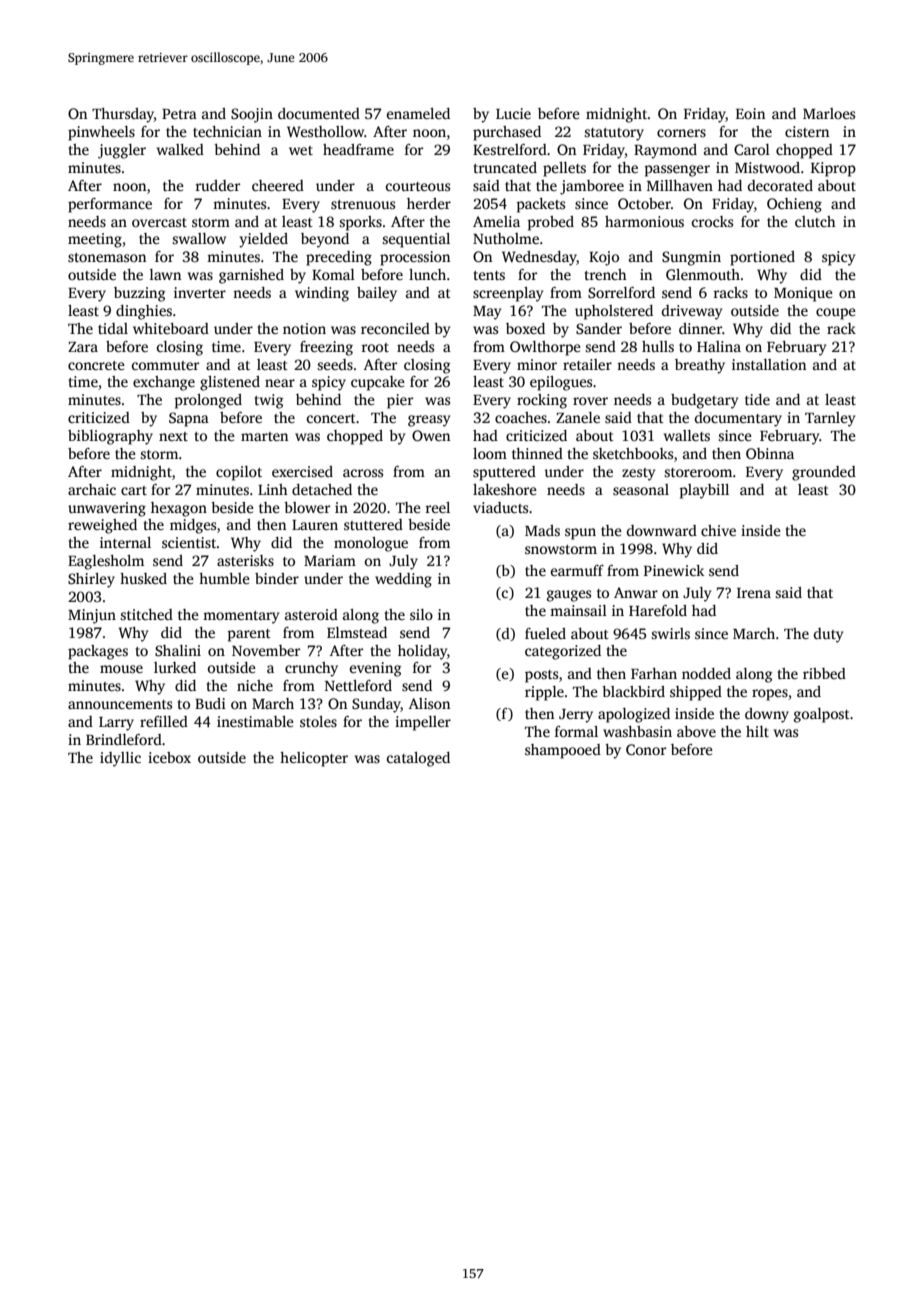  What do you see at coordinates (505, 167) in the screenshot?
I see `truncated` at bounding box center [505, 167].
